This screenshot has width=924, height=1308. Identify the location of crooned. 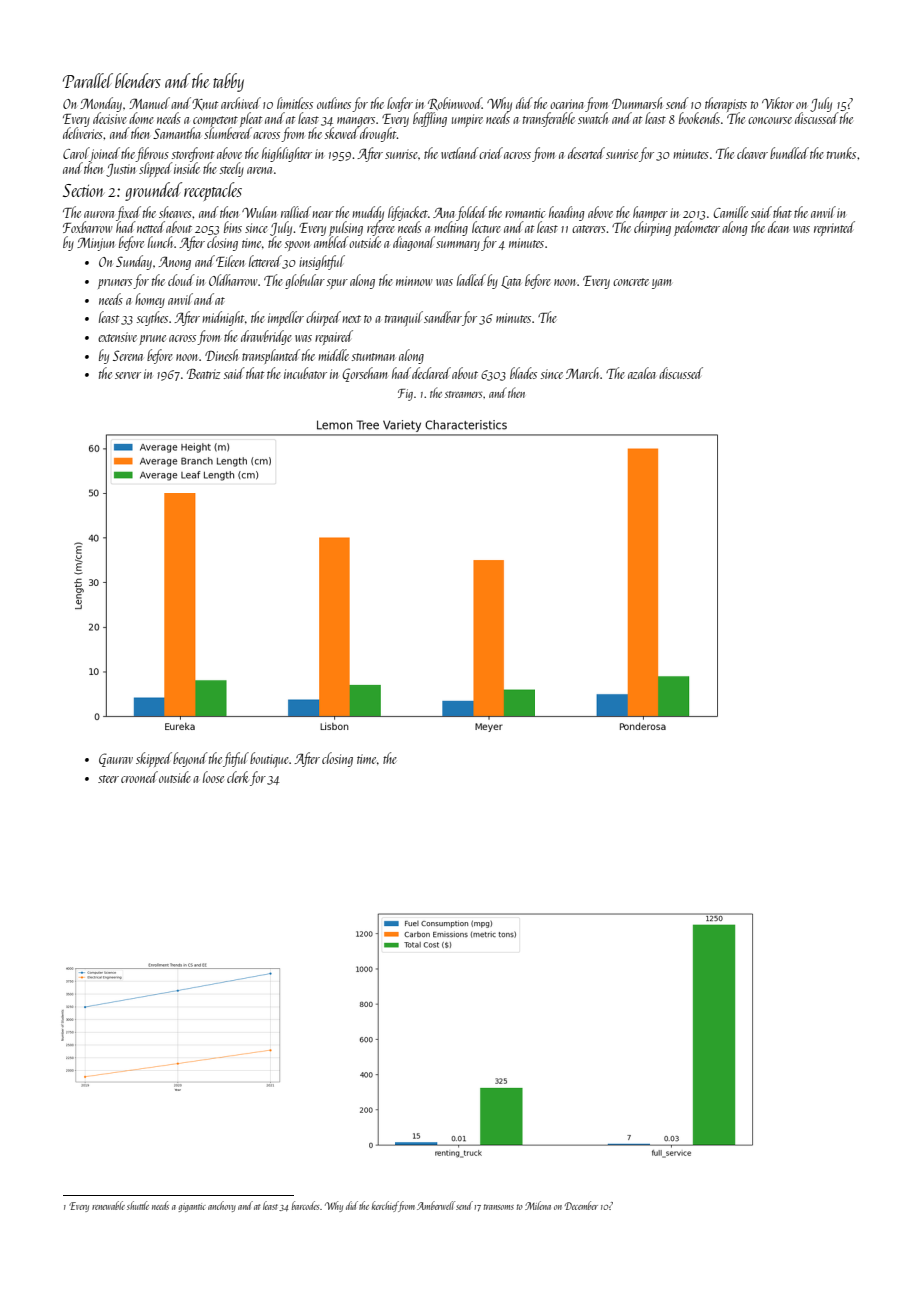
(139, 777).
